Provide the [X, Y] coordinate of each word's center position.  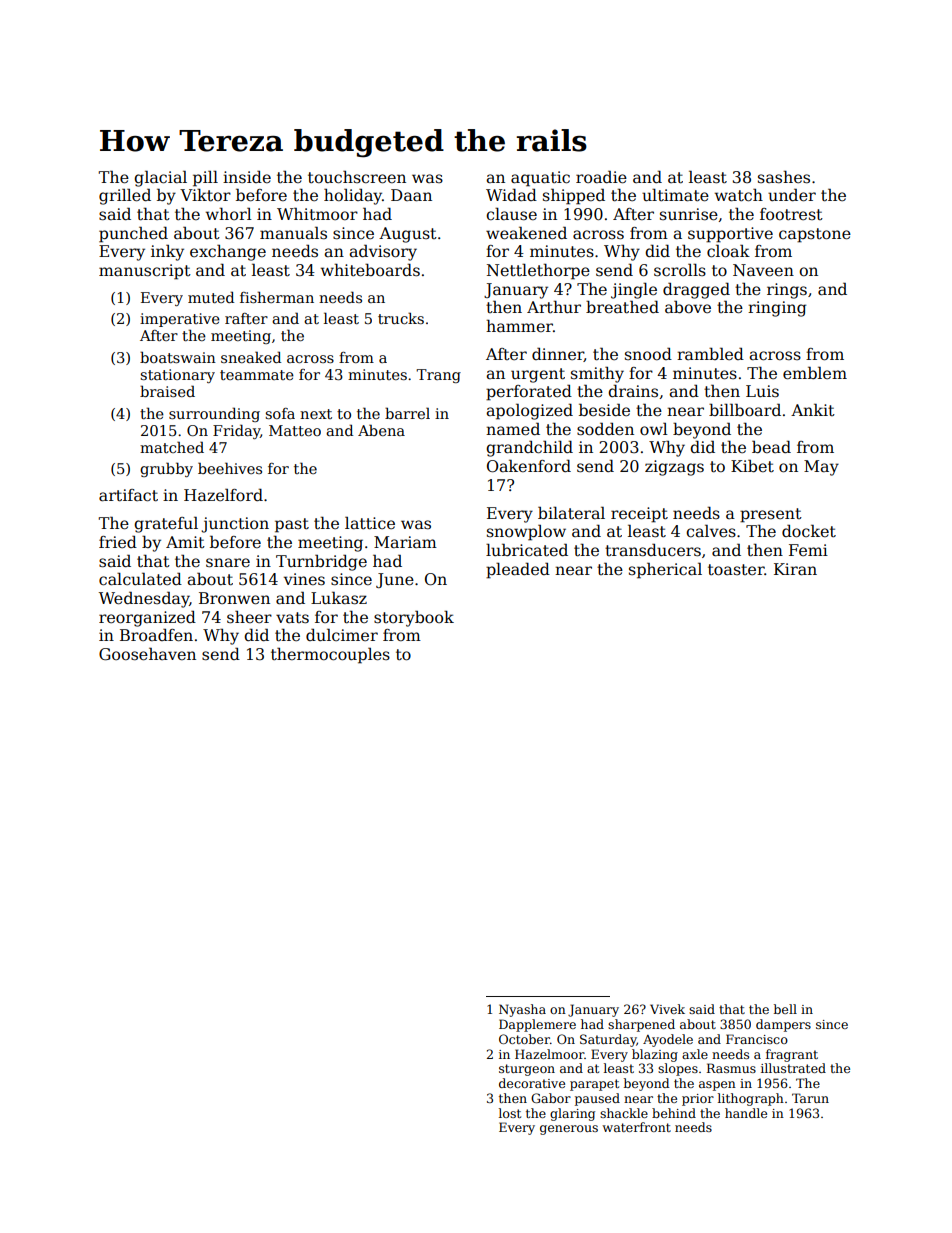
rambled [710, 353]
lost [510, 1113]
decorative [532, 1083]
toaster [736, 570]
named [513, 429]
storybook [414, 618]
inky [167, 252]
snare [228, 563]
